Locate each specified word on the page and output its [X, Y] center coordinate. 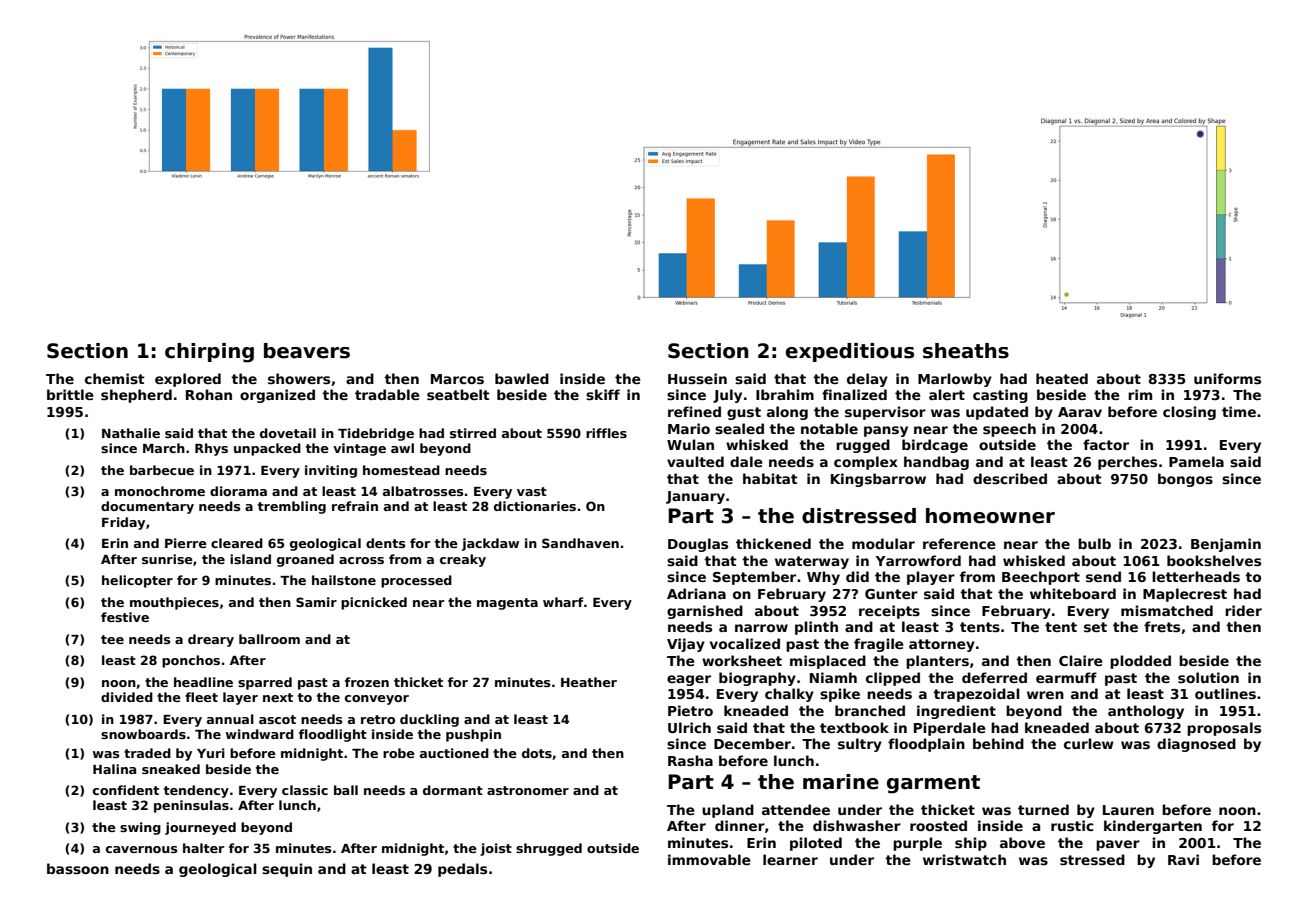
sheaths [966, 351]
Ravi [1183, 859]
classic [305, 790]
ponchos [191, 661]
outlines [1225, 693]
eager [689, 680]
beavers [307, 351]
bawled [522, 378]
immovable [709, 859]
